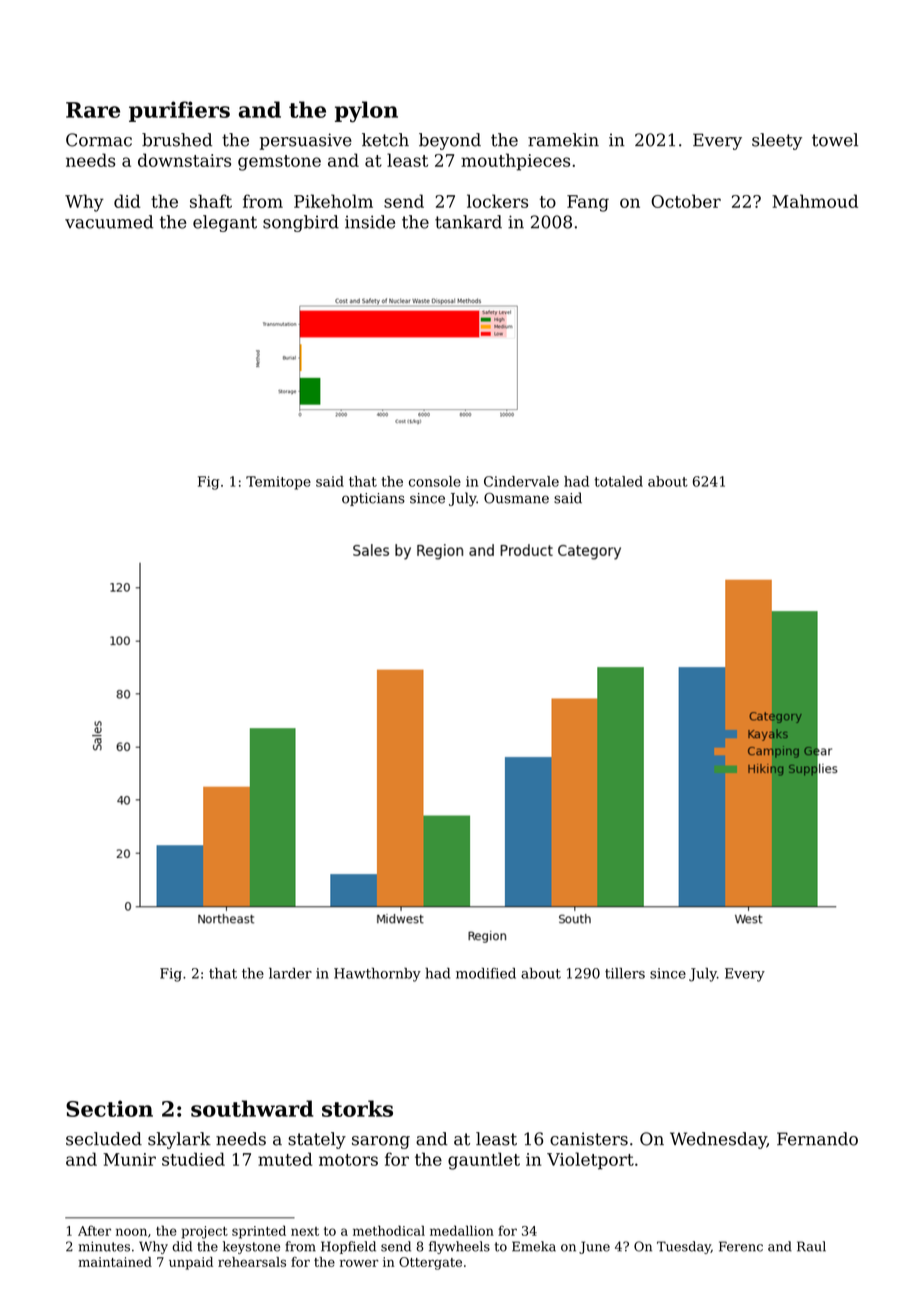 This screenshot has height=1308, width=924. Describe the element at coordinates (589, 1139) in the screenshot. I see `canisters` at that location.
